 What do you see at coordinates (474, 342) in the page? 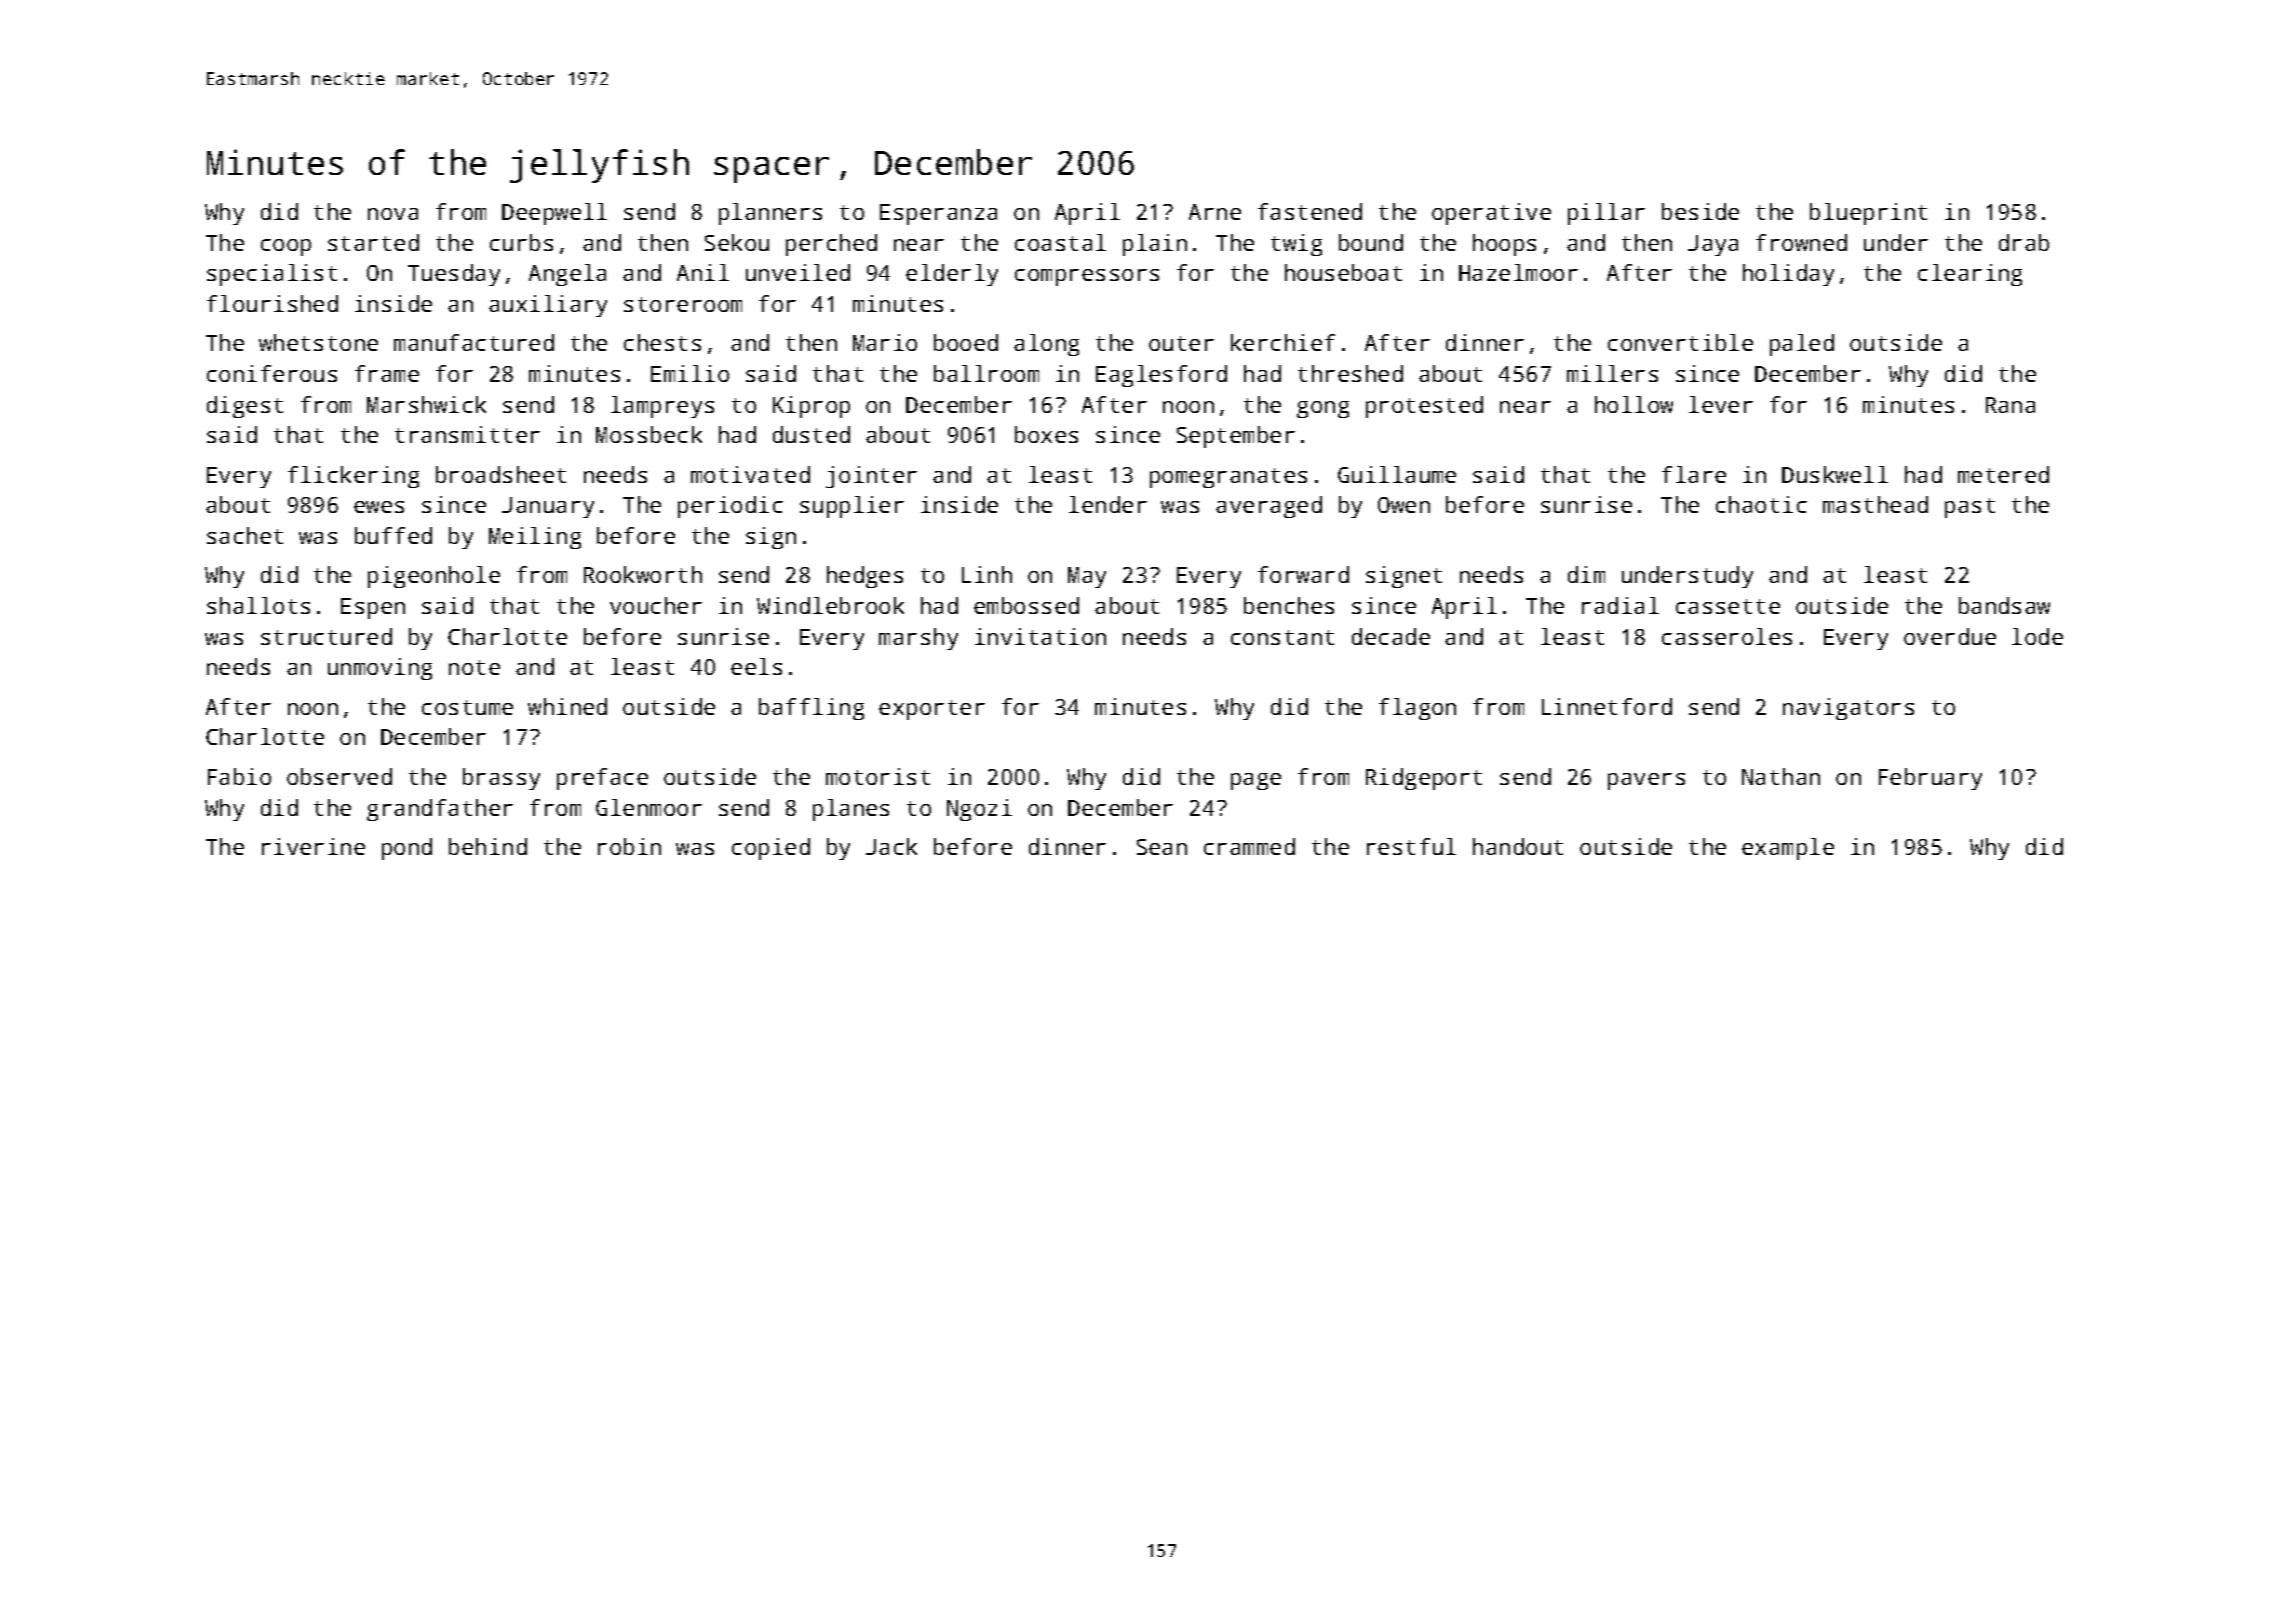
I see `manufactured` at bounding box center [474, 342].
